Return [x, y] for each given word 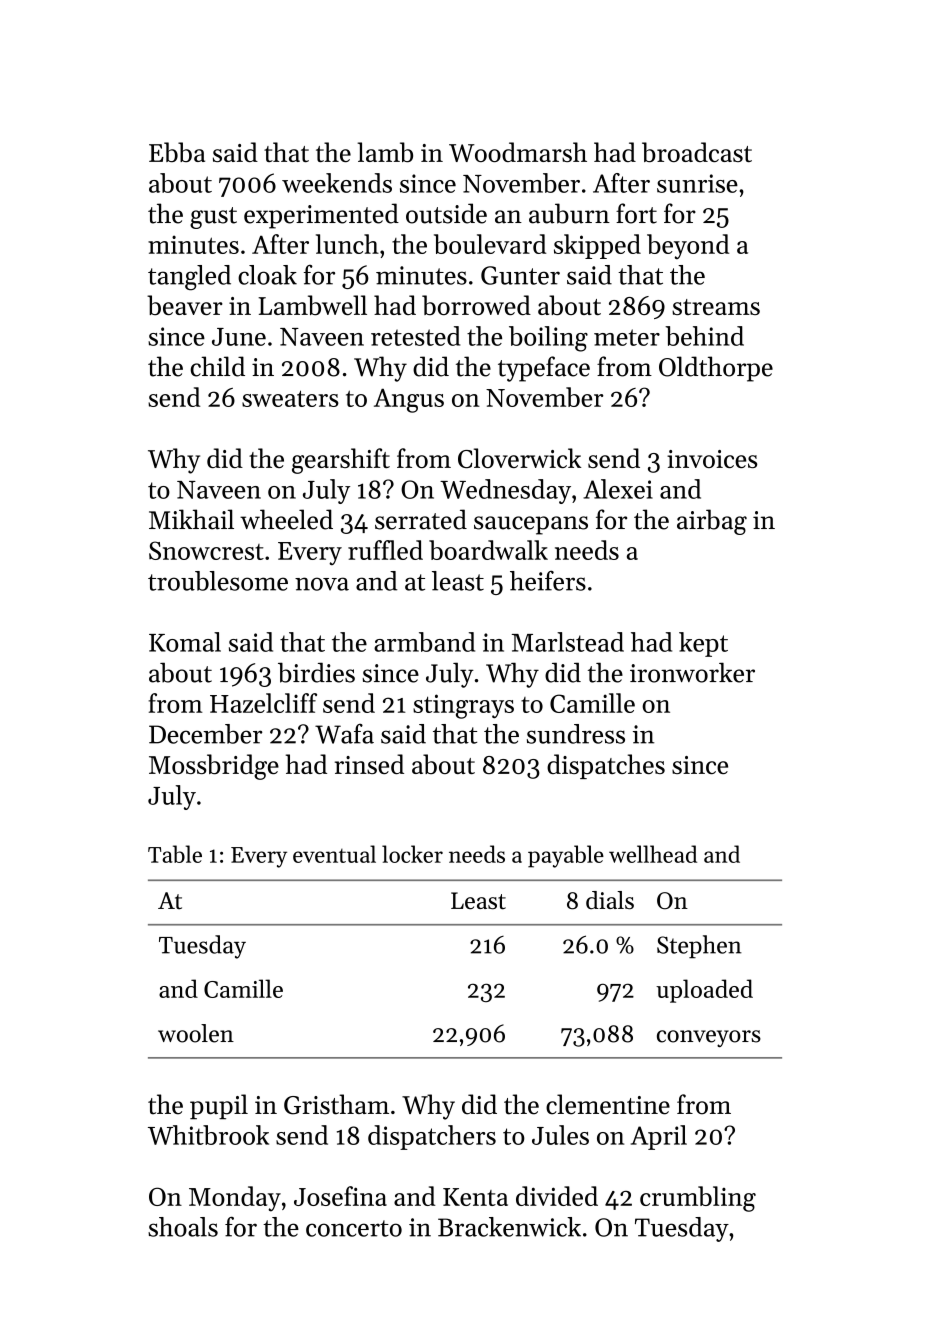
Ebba [177, 152]
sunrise [697, 183]
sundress [576, 734]
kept [703, 644]
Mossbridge [214, 767]
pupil [219, 1106]
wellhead [653, 854]
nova [322, 584]
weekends [337, 183]
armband [424, 642]
